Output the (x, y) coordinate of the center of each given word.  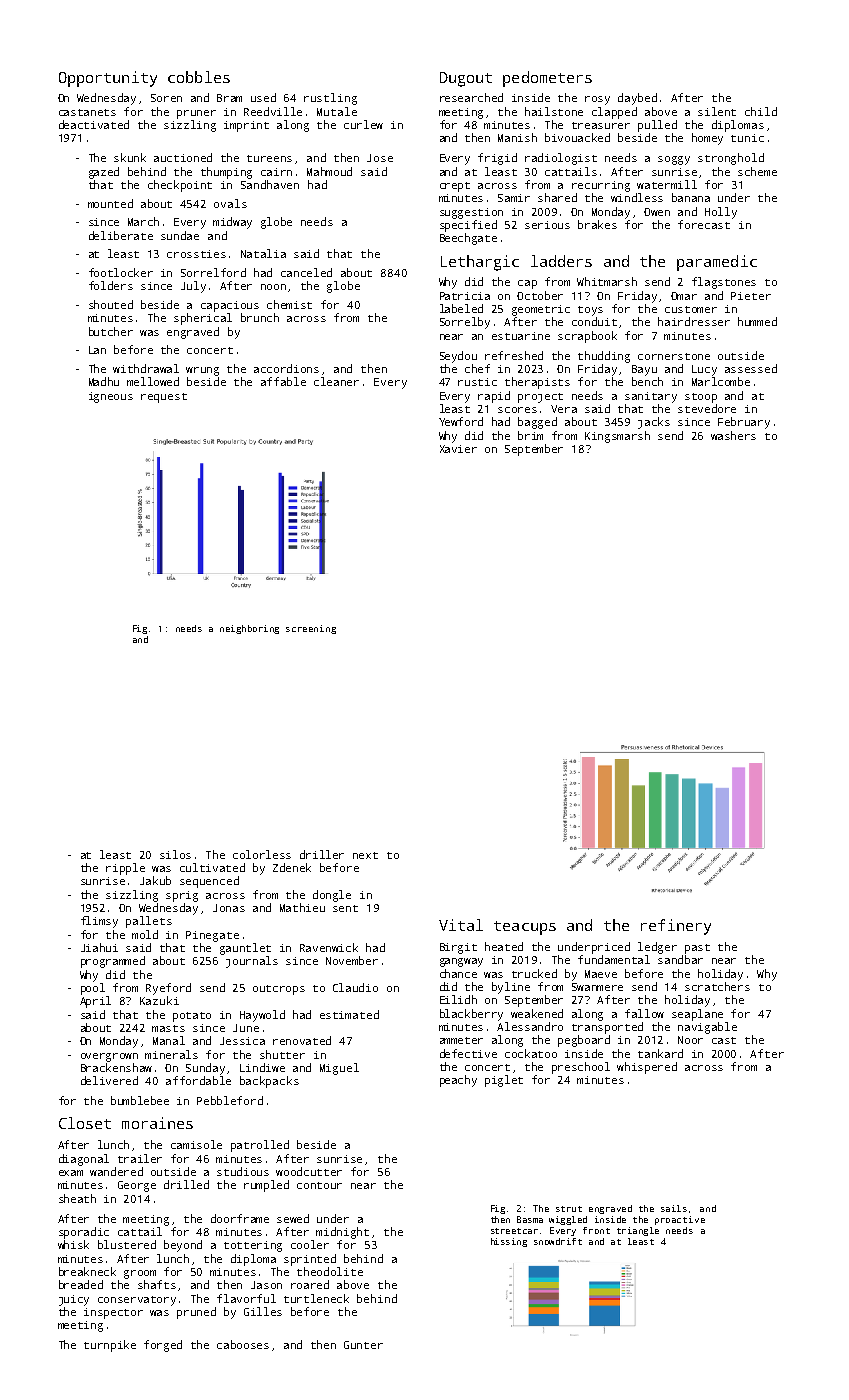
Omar (684, 296)
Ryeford (168, 989)
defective (468, 1053)
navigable (707, 1028)
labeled (461, 308)
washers (733, 435)
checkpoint (180, 186)
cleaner (336, 381)
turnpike (110, 1346)
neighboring (249, 629)
